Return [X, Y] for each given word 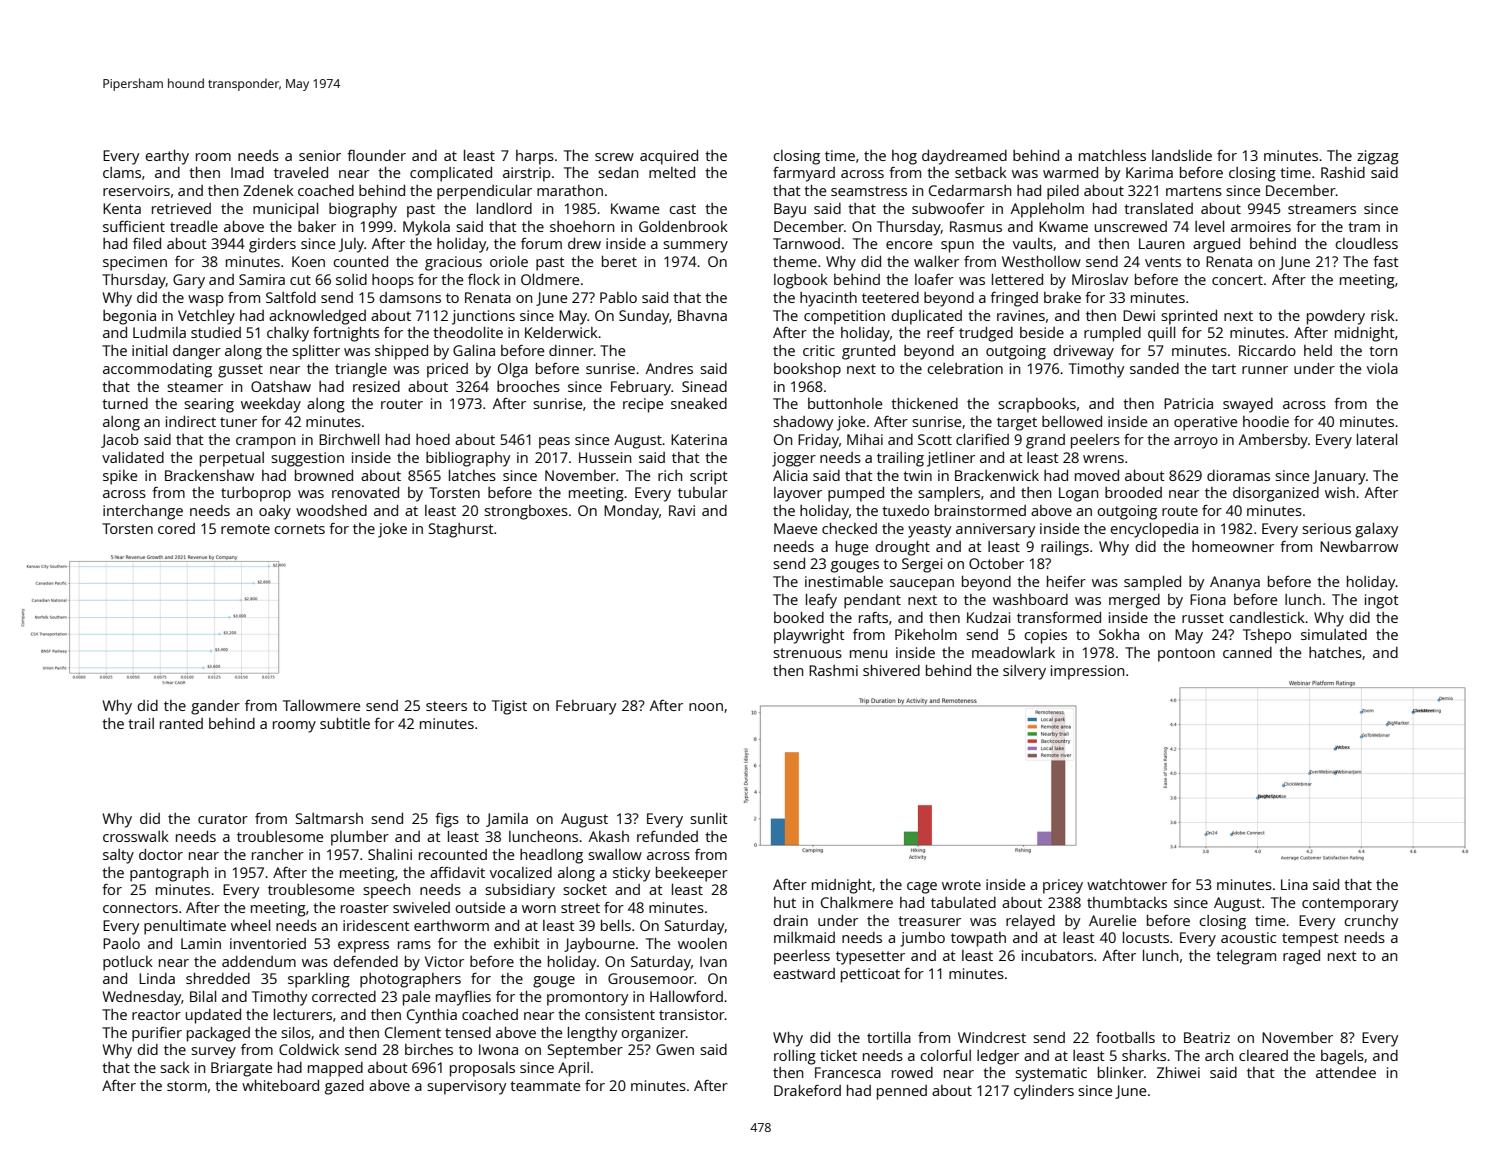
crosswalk [136, 836]
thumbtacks [1127, 902]
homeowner [1233, 546]
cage [922, 888]
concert [1237, 280]
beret [619, 261]
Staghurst [461, 530]
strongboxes [526, 512]
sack [175, 1067]
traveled [301, 172]
